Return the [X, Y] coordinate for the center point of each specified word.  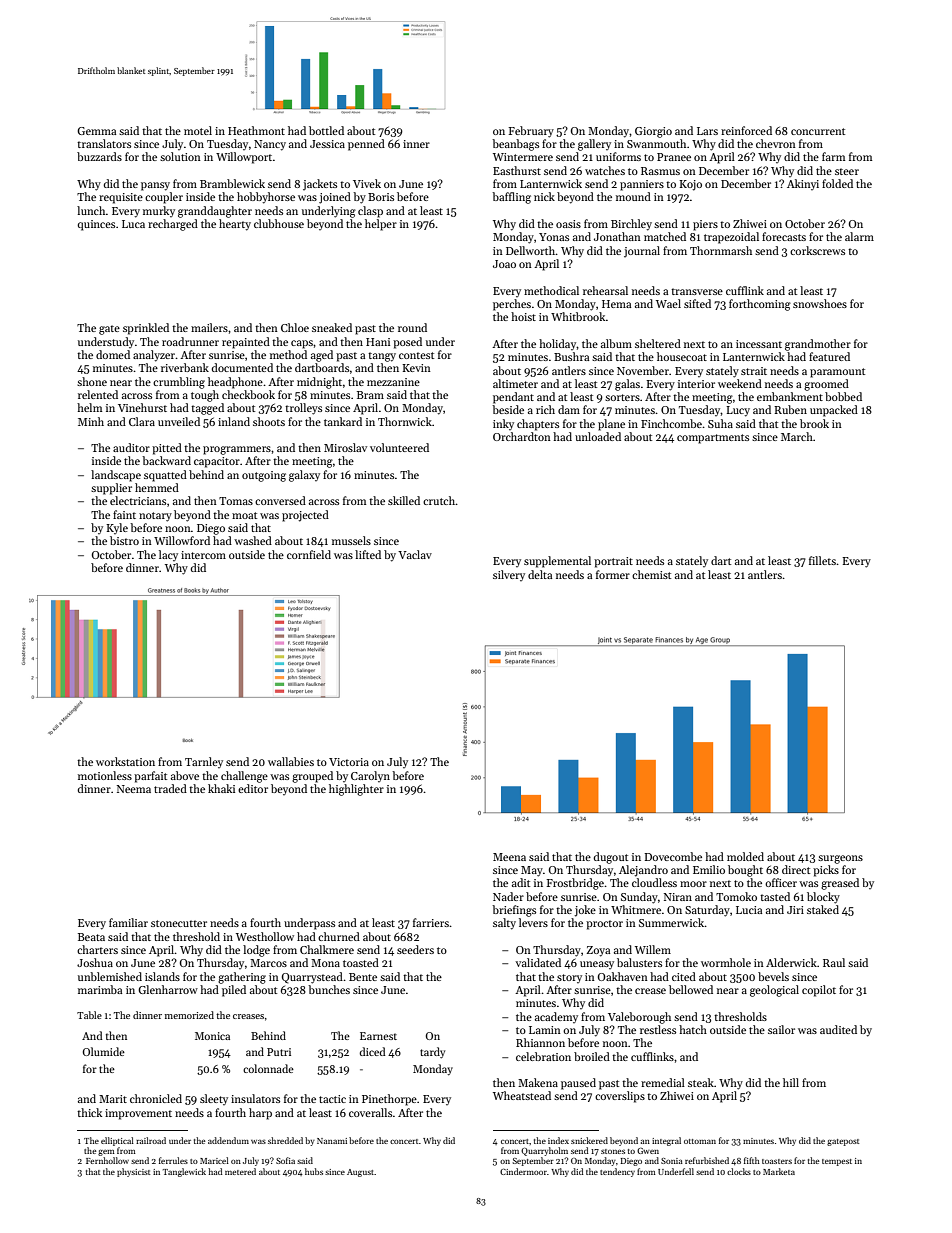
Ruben [790, 409]
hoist [523, 316]
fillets [822, 560]
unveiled [179, 421]
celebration [543, 1056]
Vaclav [415, 554]
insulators [255, 1098]
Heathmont [256, 130]
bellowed [691, 989]
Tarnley [204, 762]
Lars [707, 131]
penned [366, 145]
